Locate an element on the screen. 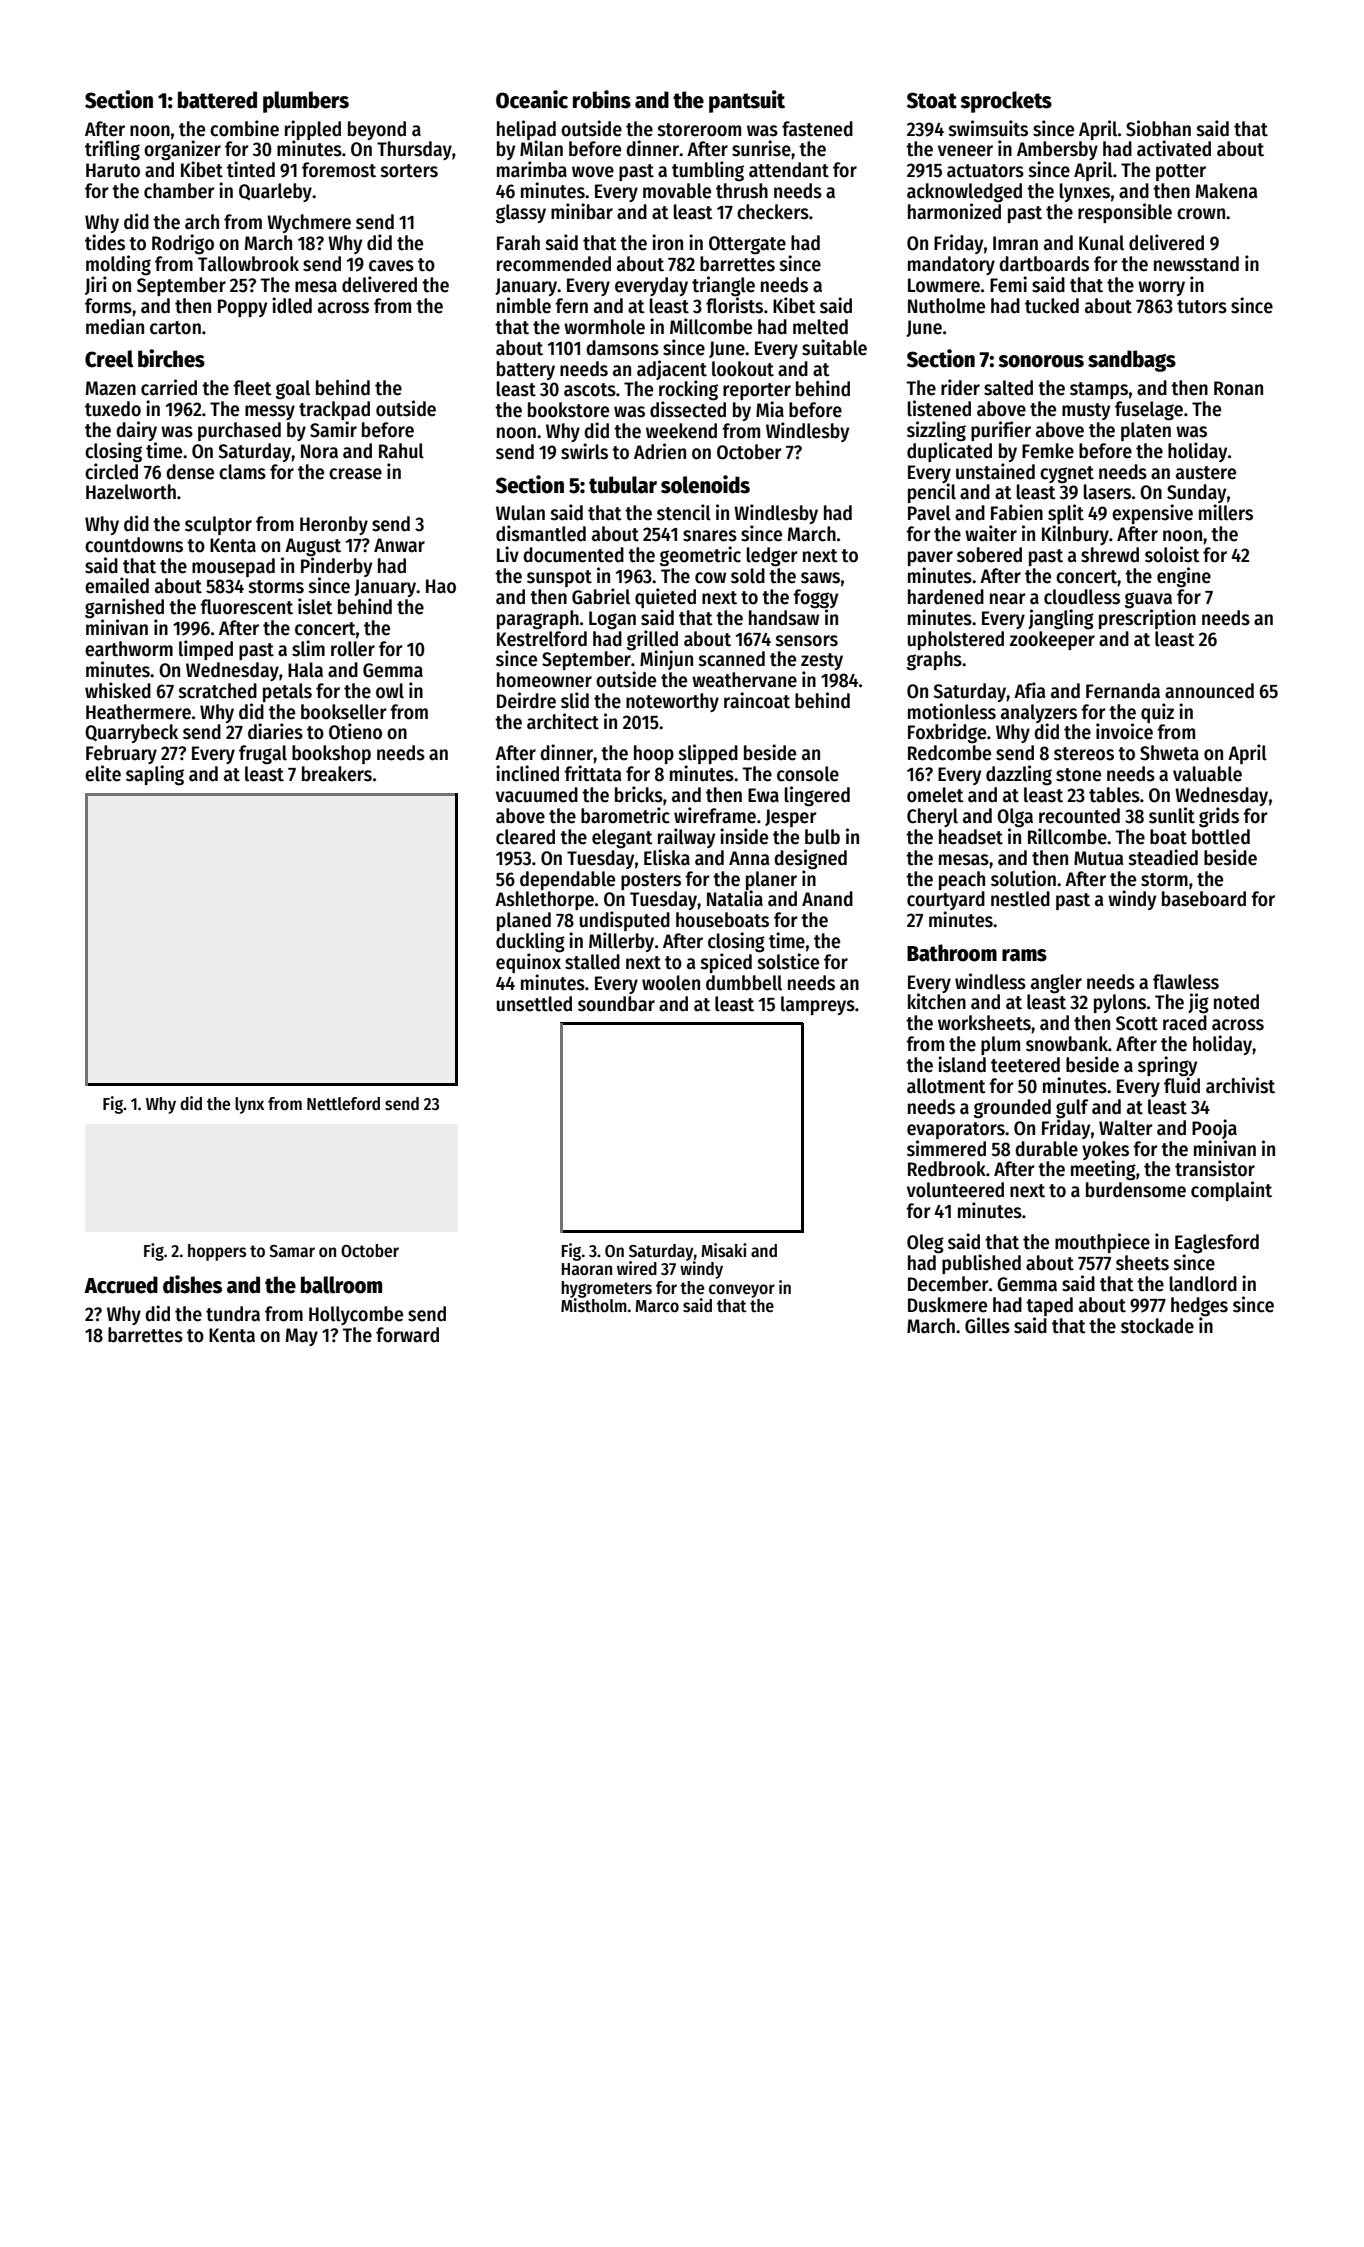  melted is located at coordinates (820, 327).
